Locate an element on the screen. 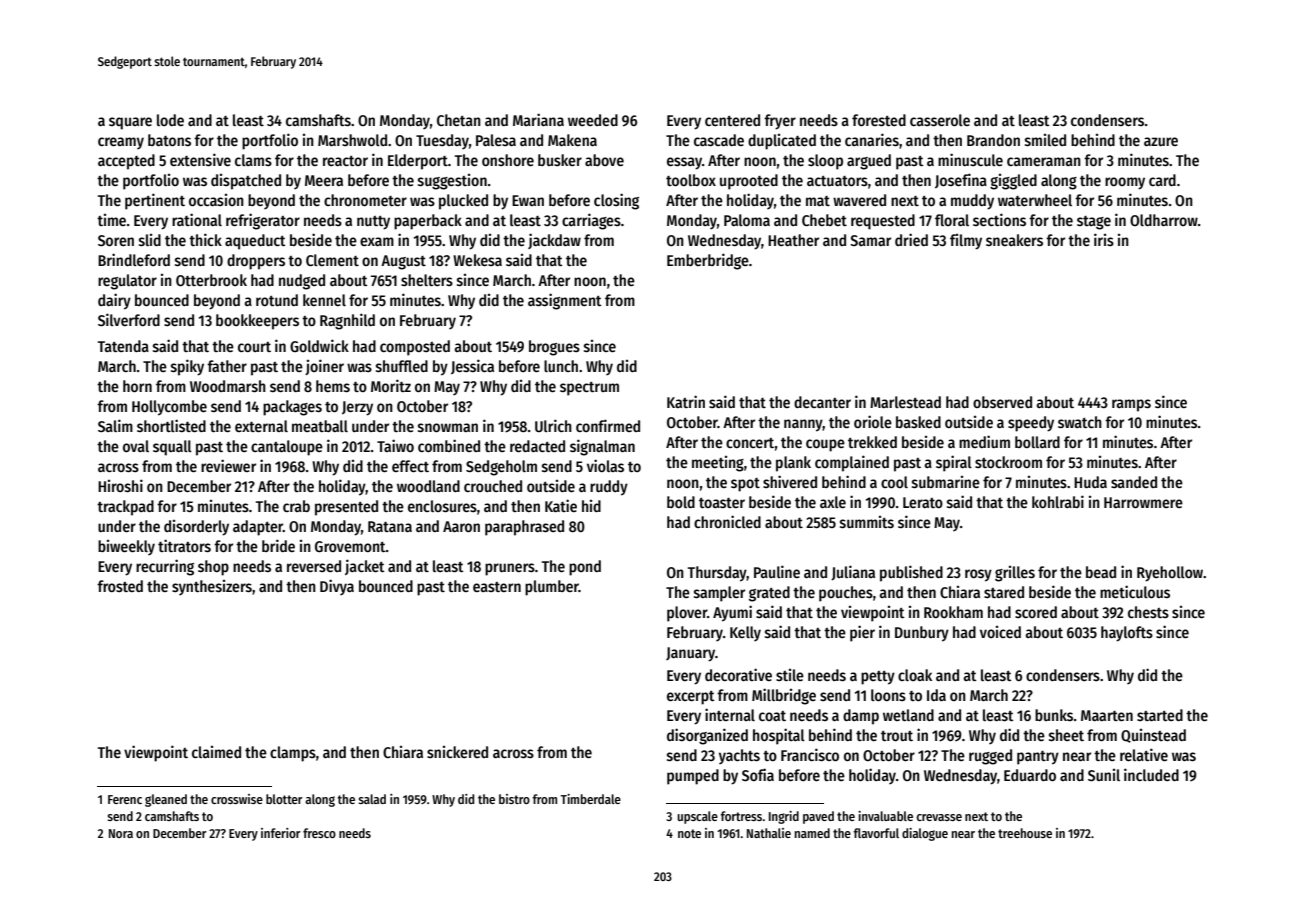  Dunbury is located at coordinates (922, 634).
